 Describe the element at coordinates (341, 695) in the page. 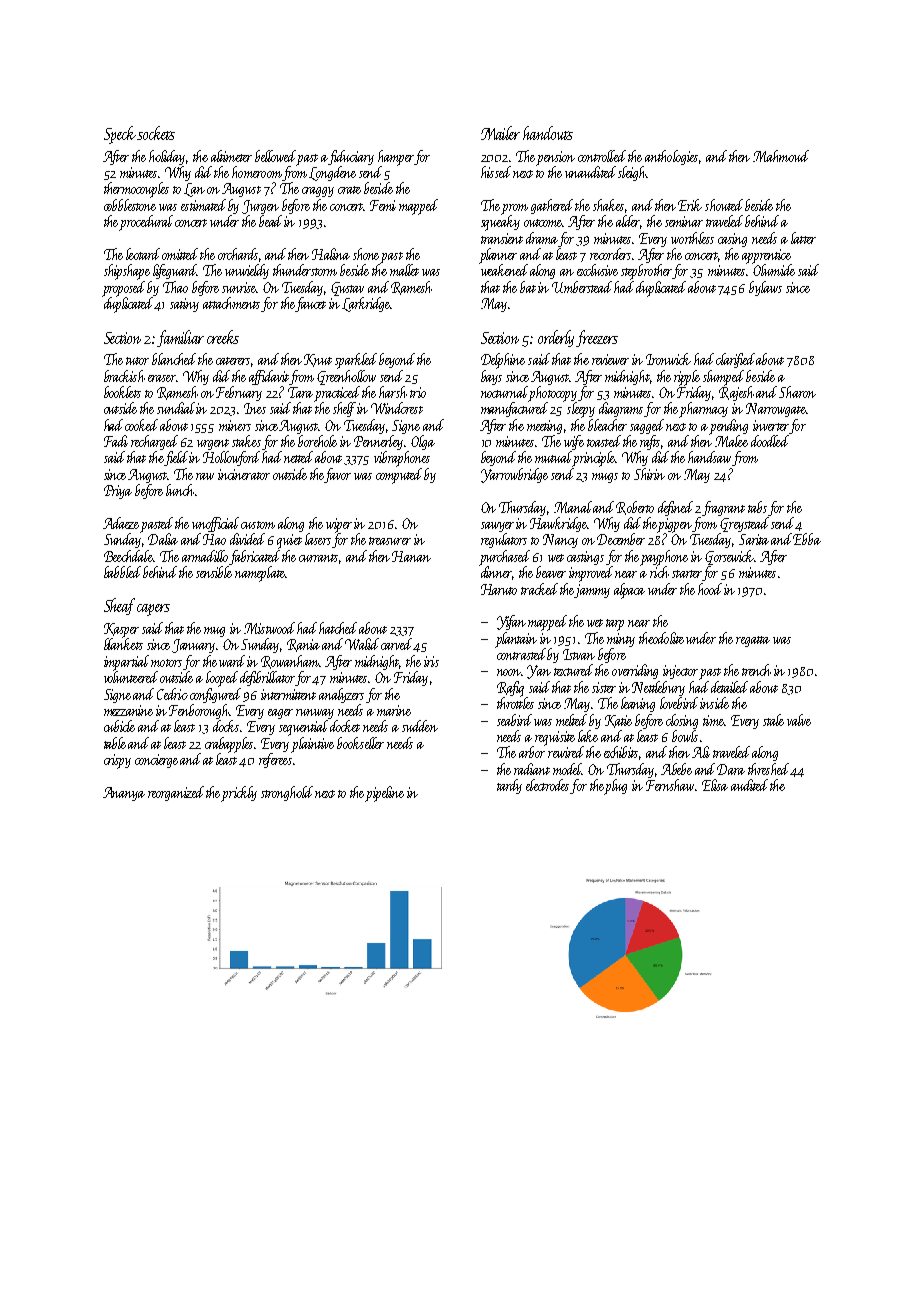

I see `analyzers` at that location.
